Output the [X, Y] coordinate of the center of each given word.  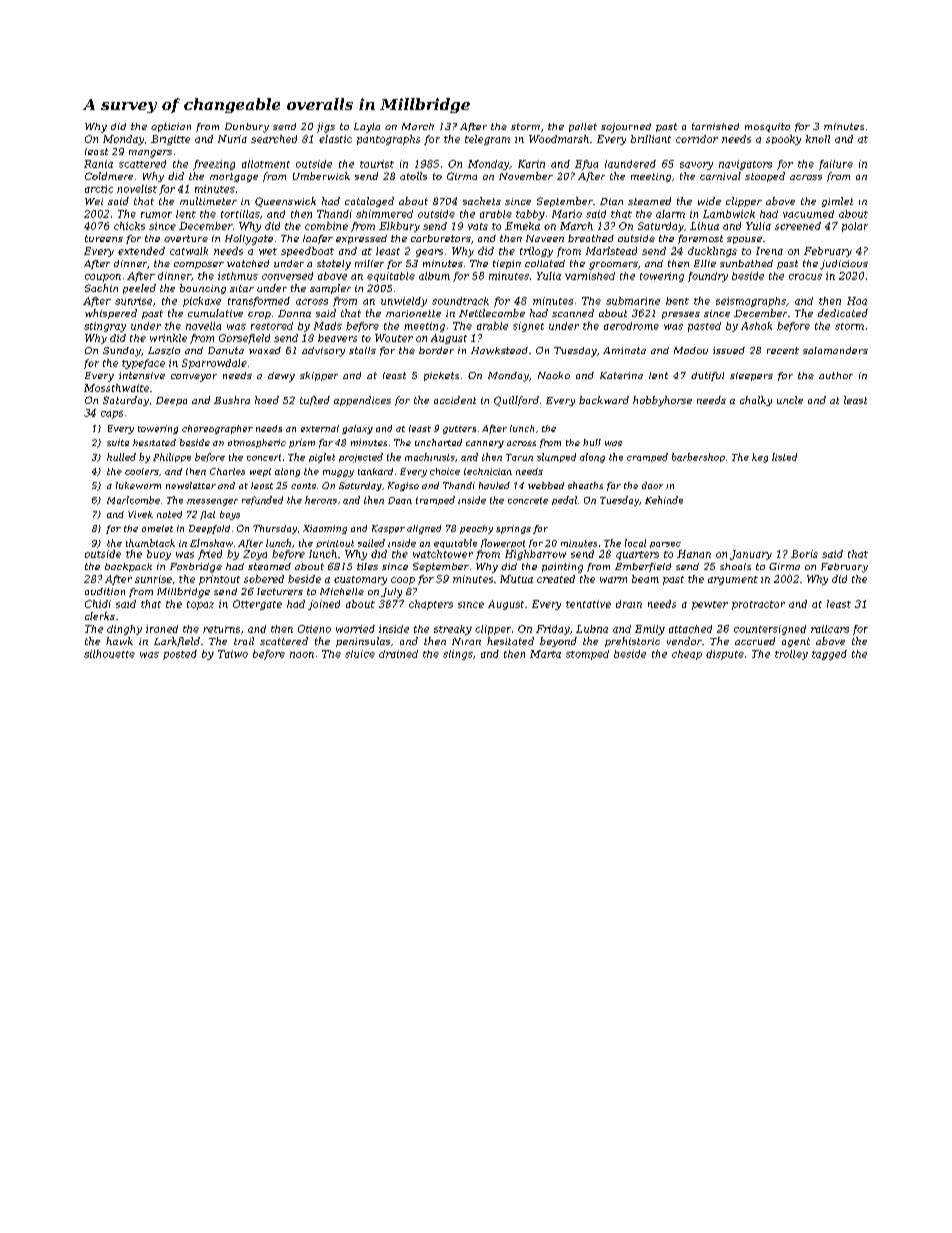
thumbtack [150, 543]
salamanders [835, 350]
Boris [804, 554]
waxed [265, 350]
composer [199, 265]
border [436, 350]
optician [171, 127]
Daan [400, 500]
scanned [573, 313]
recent [783, 350]
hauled [494, 485]
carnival [720, 176]
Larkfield [177, 642]
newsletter [191, 485]
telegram [487, 140]
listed [784, 457]
